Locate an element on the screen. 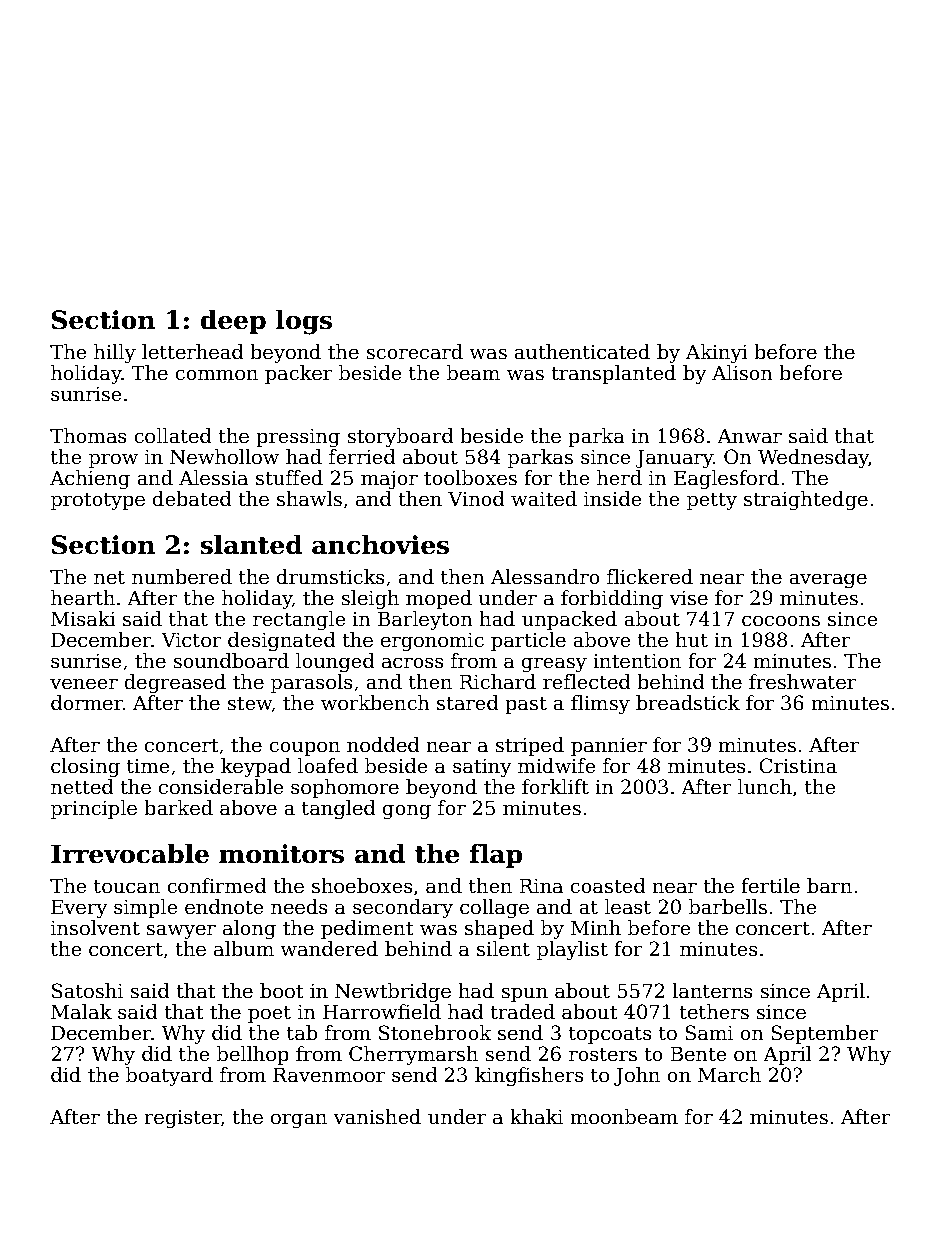  herd is located at coordinates (619, 478).
